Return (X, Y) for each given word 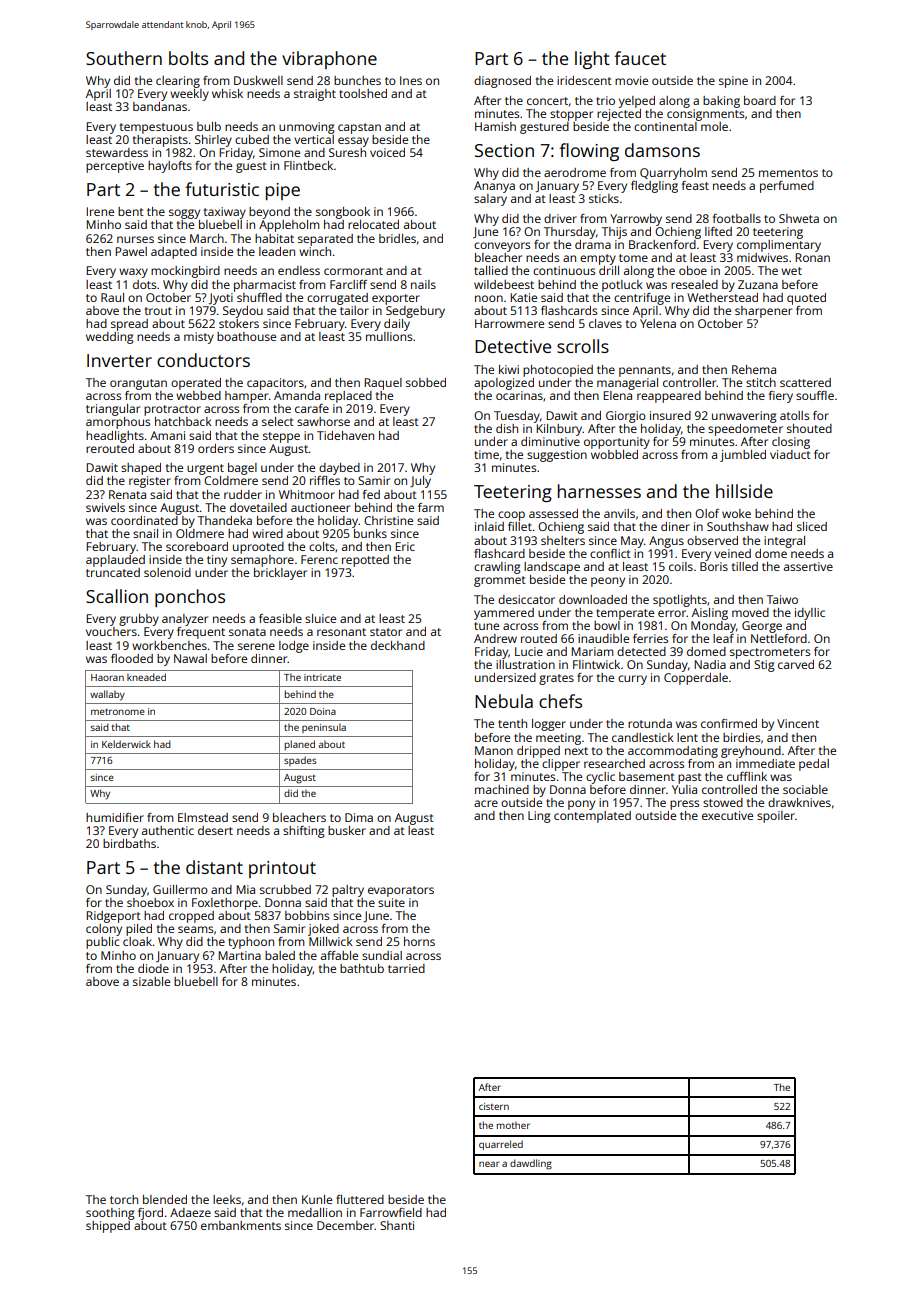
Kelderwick (126, 744)
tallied (491, 270)
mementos (788, 173)
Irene (100, 211)
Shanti (397, 1225)
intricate (322, 677)
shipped (108, 1227)
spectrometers (770, 653)
